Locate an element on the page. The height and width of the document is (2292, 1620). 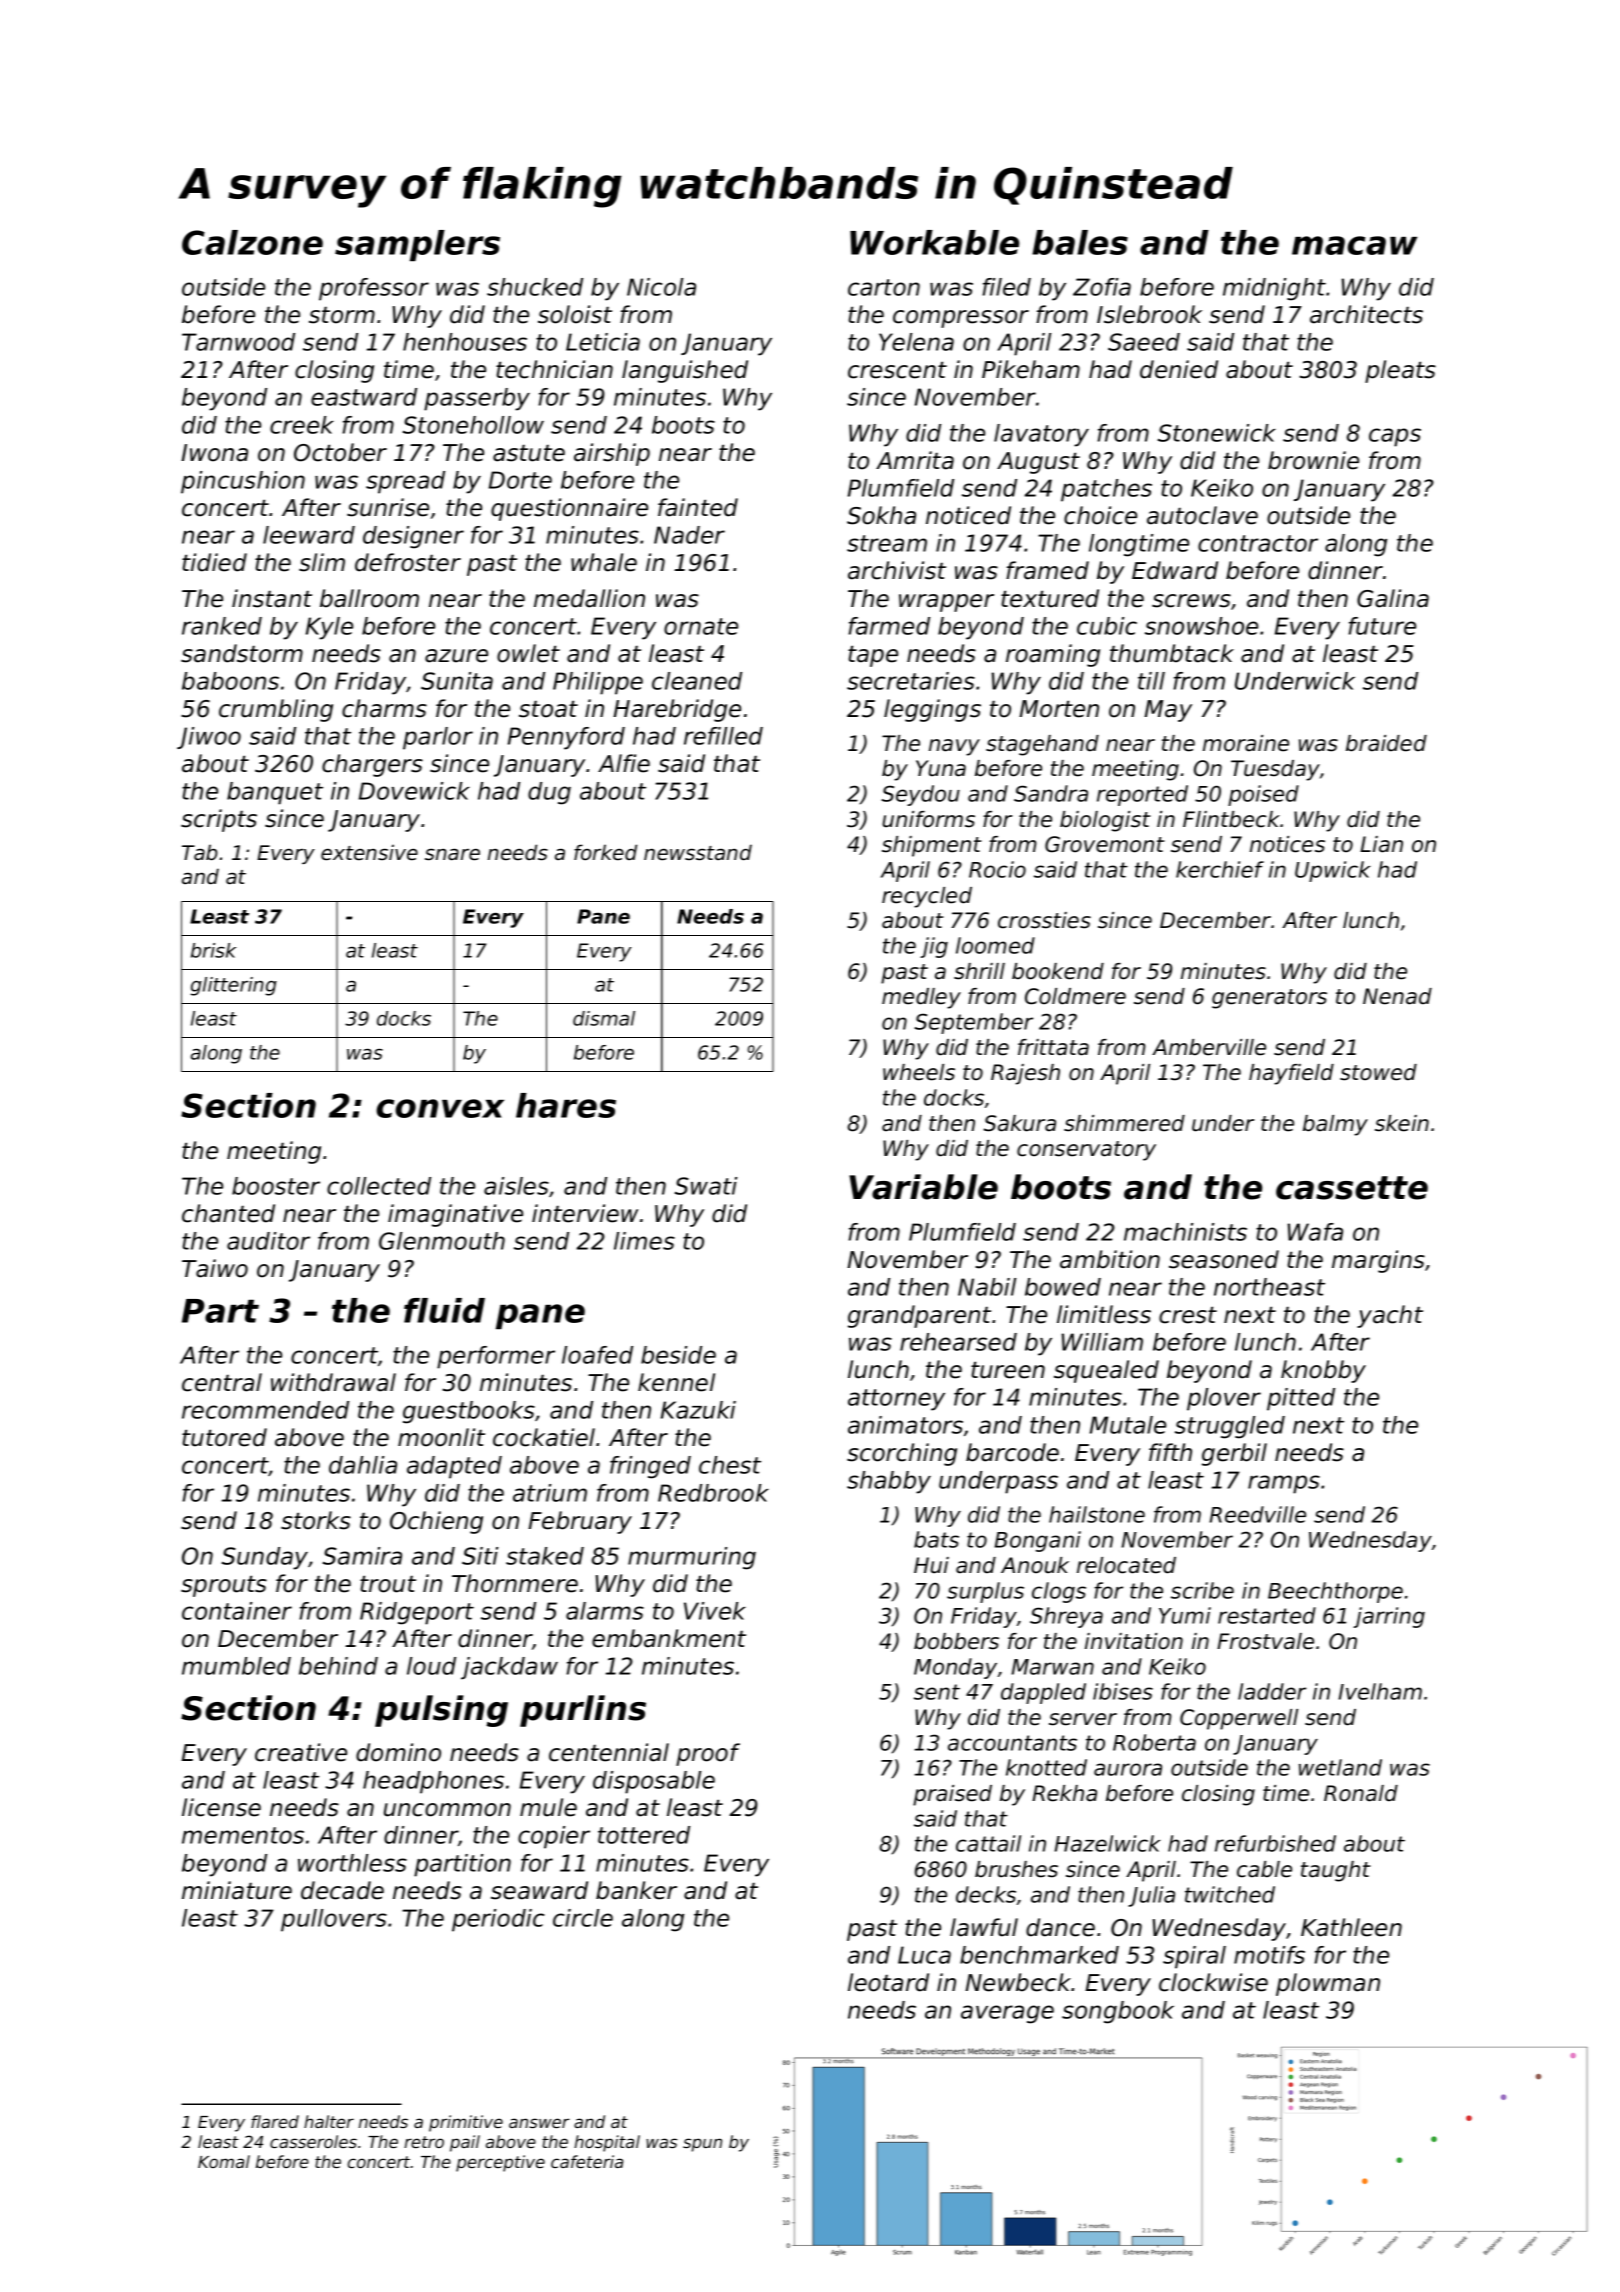
periodic is located at coordinates (498, 1920).
